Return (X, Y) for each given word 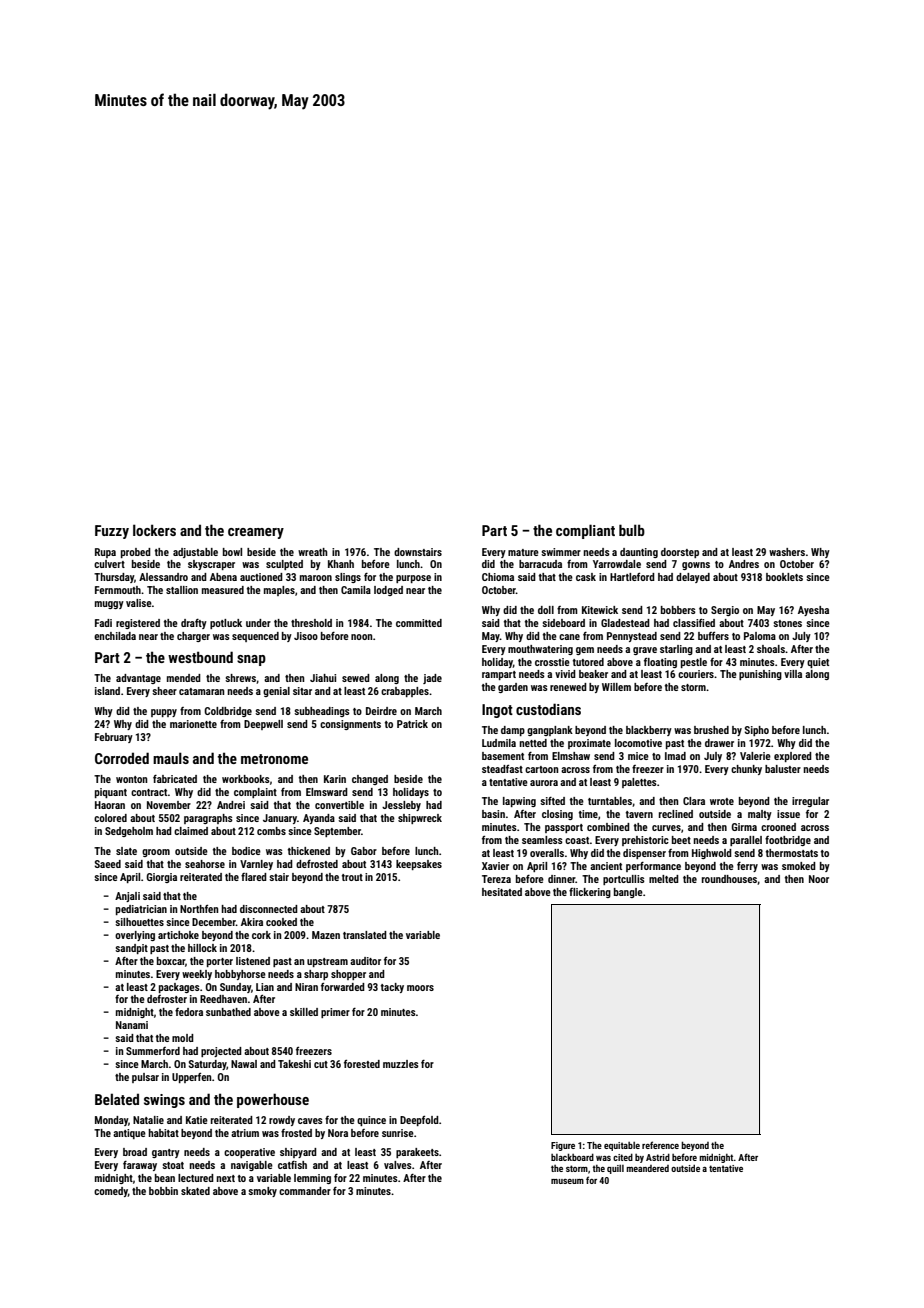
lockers (154, 530)
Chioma (498, 577)
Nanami (132, 1025)
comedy (111, 1192)
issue (788, 814)
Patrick (412, 724)
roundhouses (729, 879)
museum (567, 1181)
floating (660, 663)
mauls (171, 758)
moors (420, 988)
